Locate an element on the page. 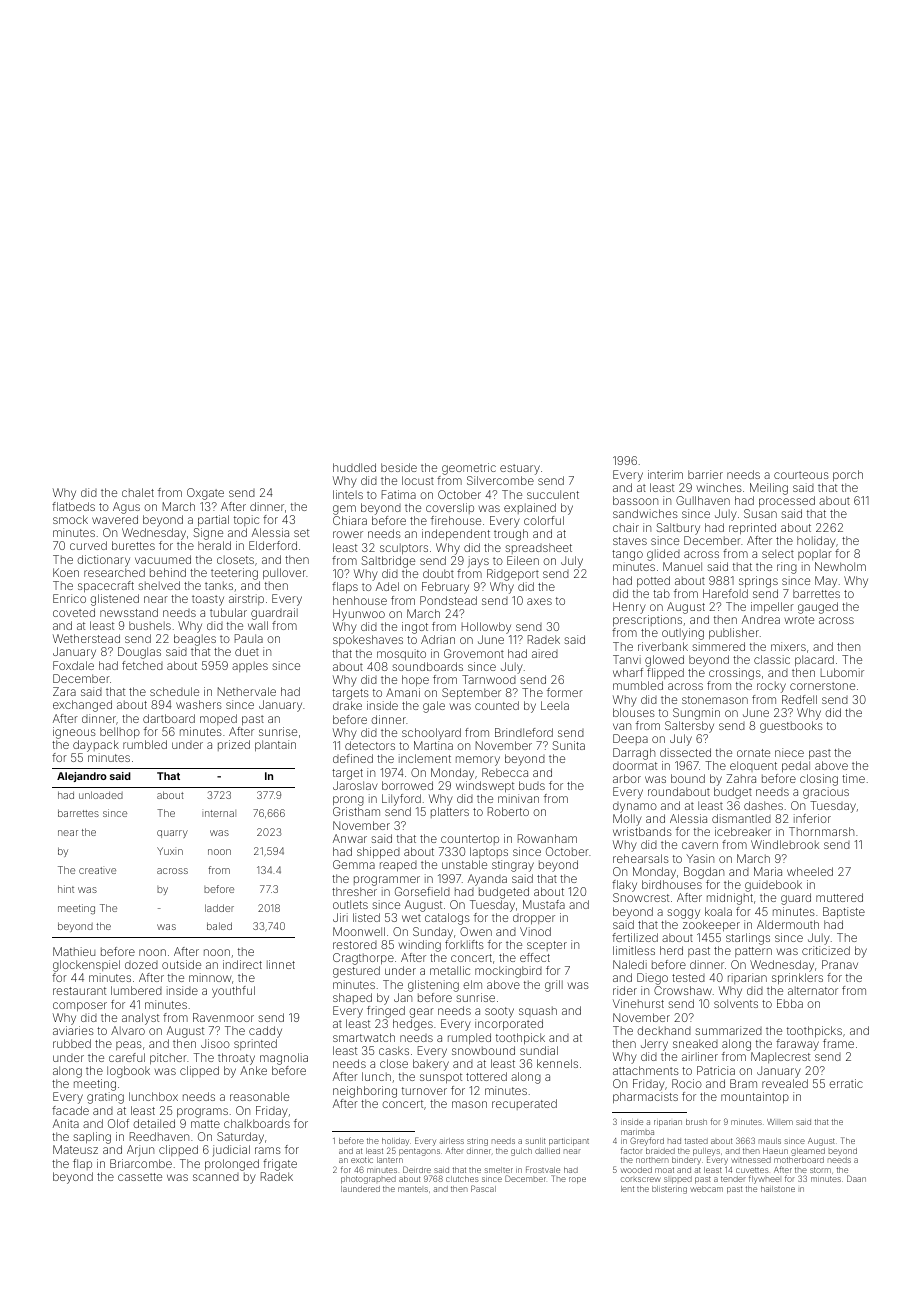  trough is located at coordinates (511, 535).
